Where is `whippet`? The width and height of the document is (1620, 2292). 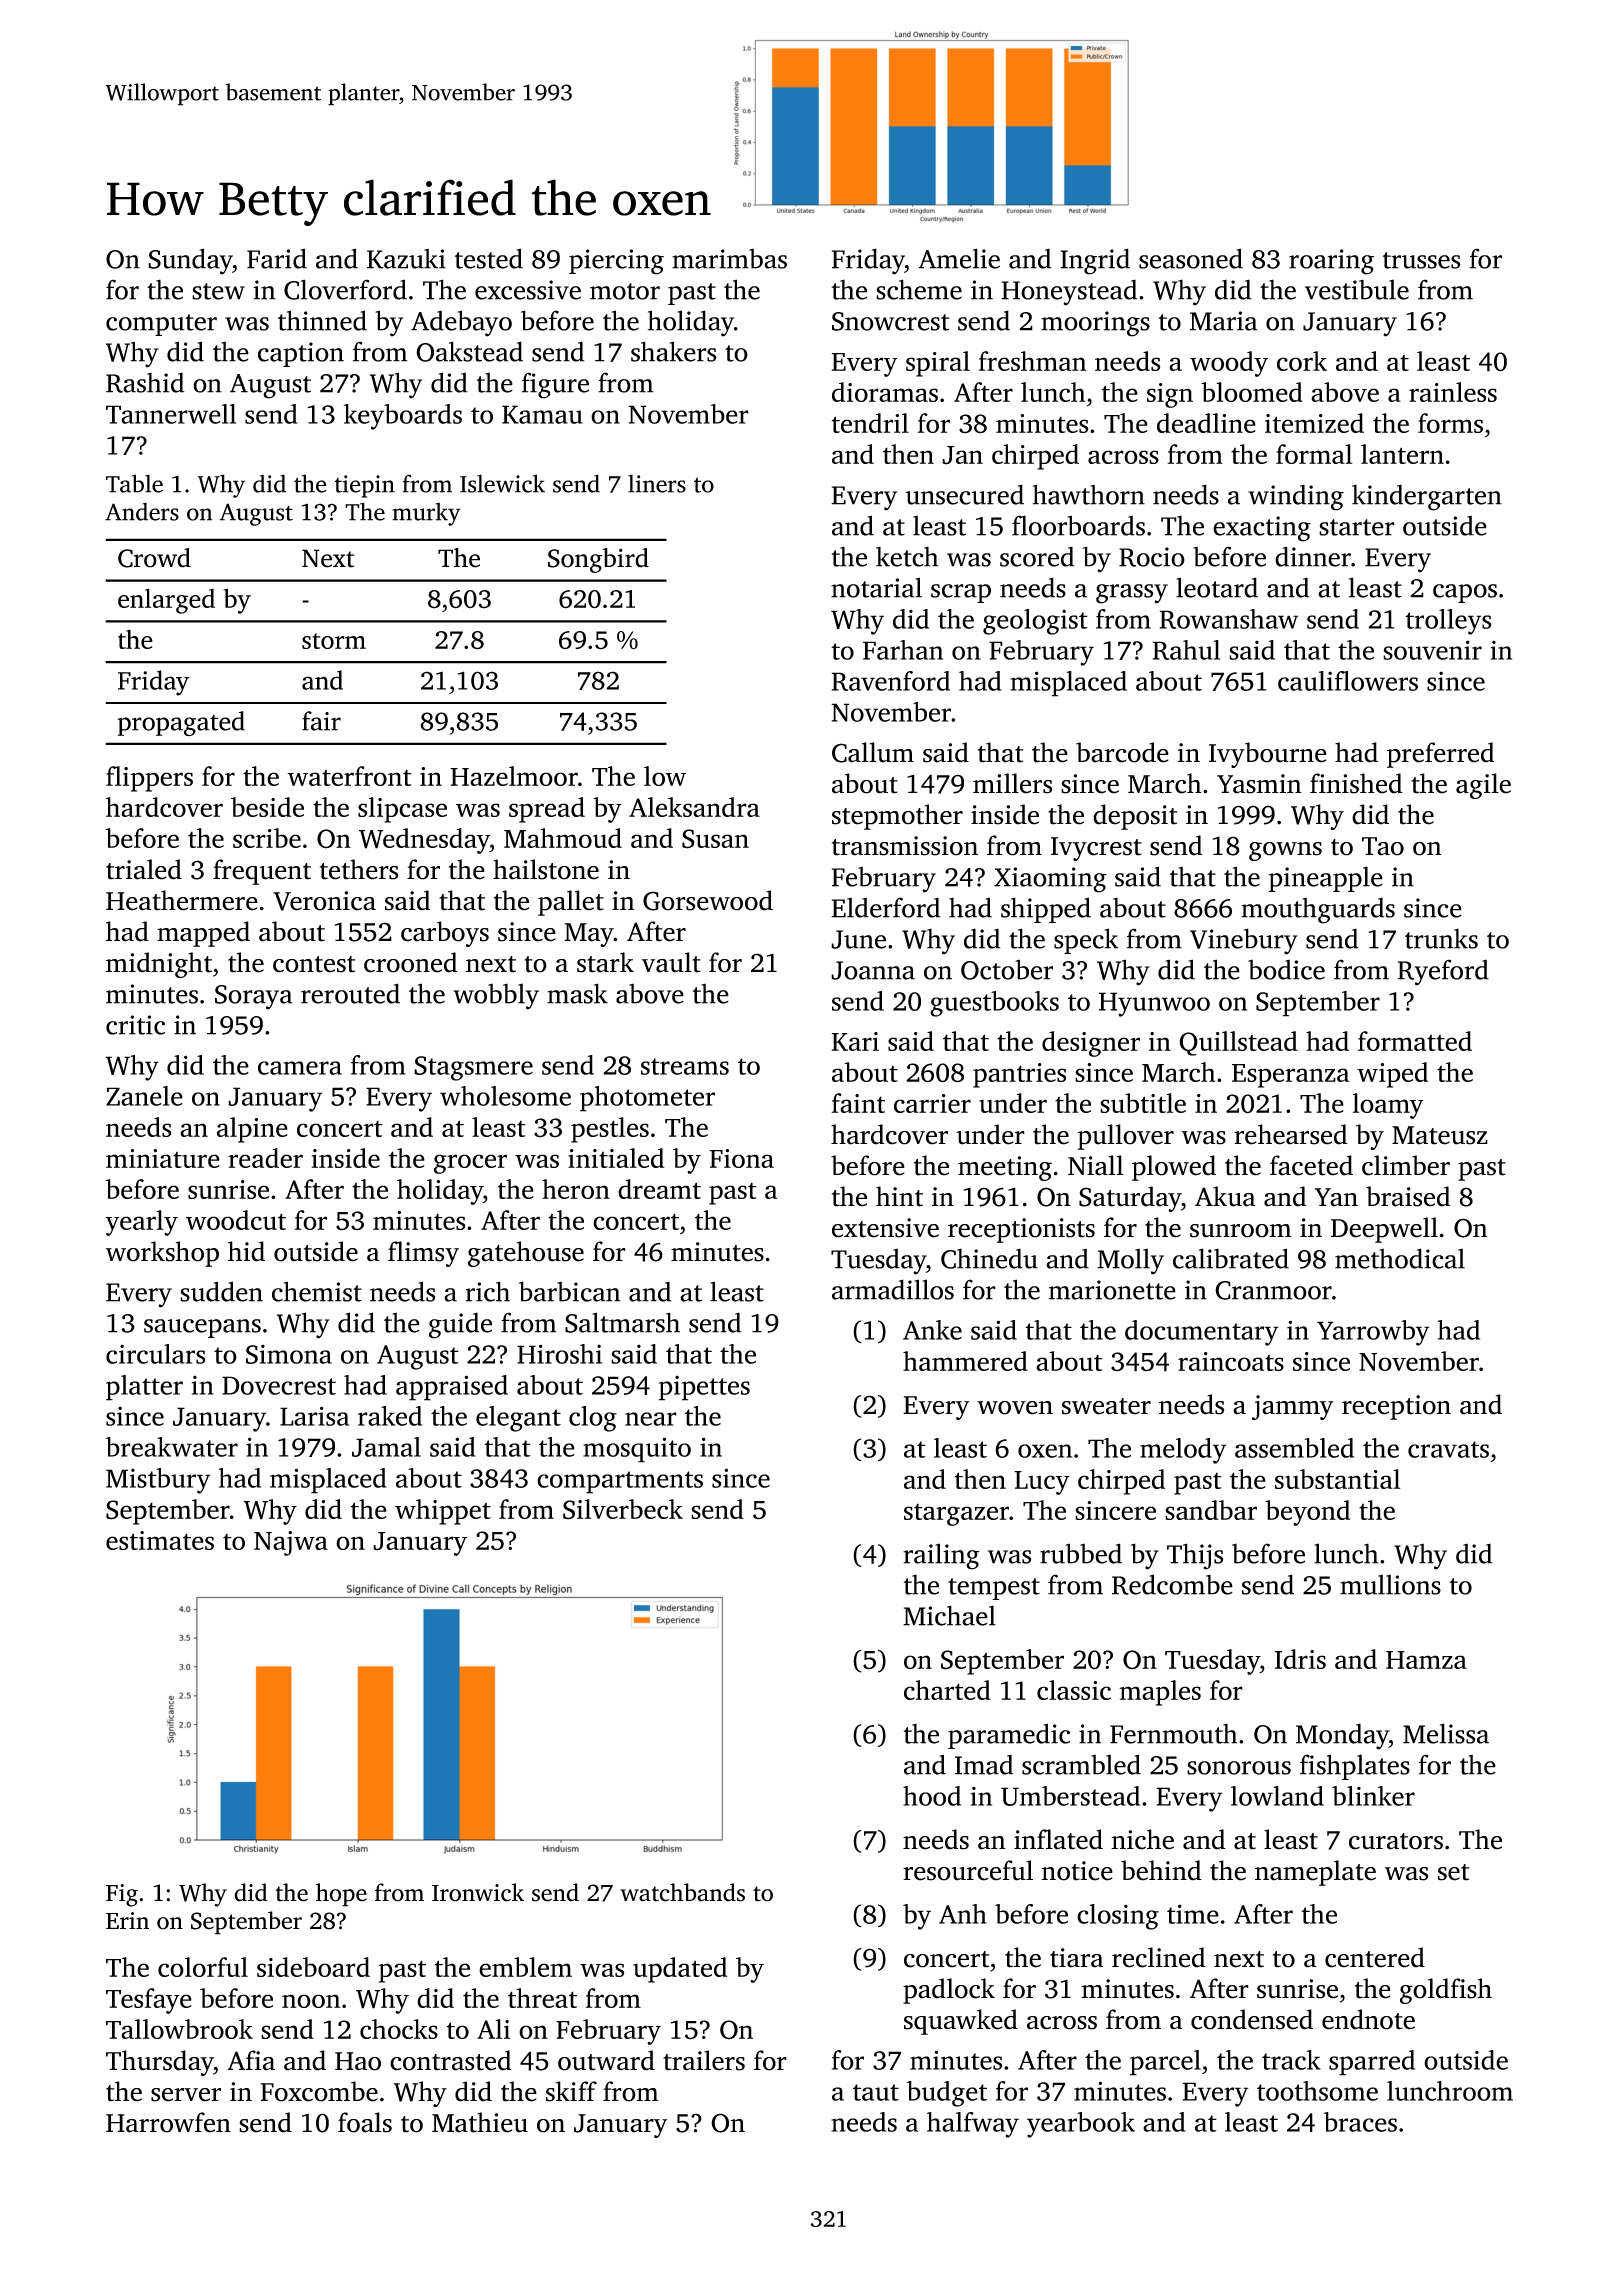 whippet is located at coordinates (443, 1512).
